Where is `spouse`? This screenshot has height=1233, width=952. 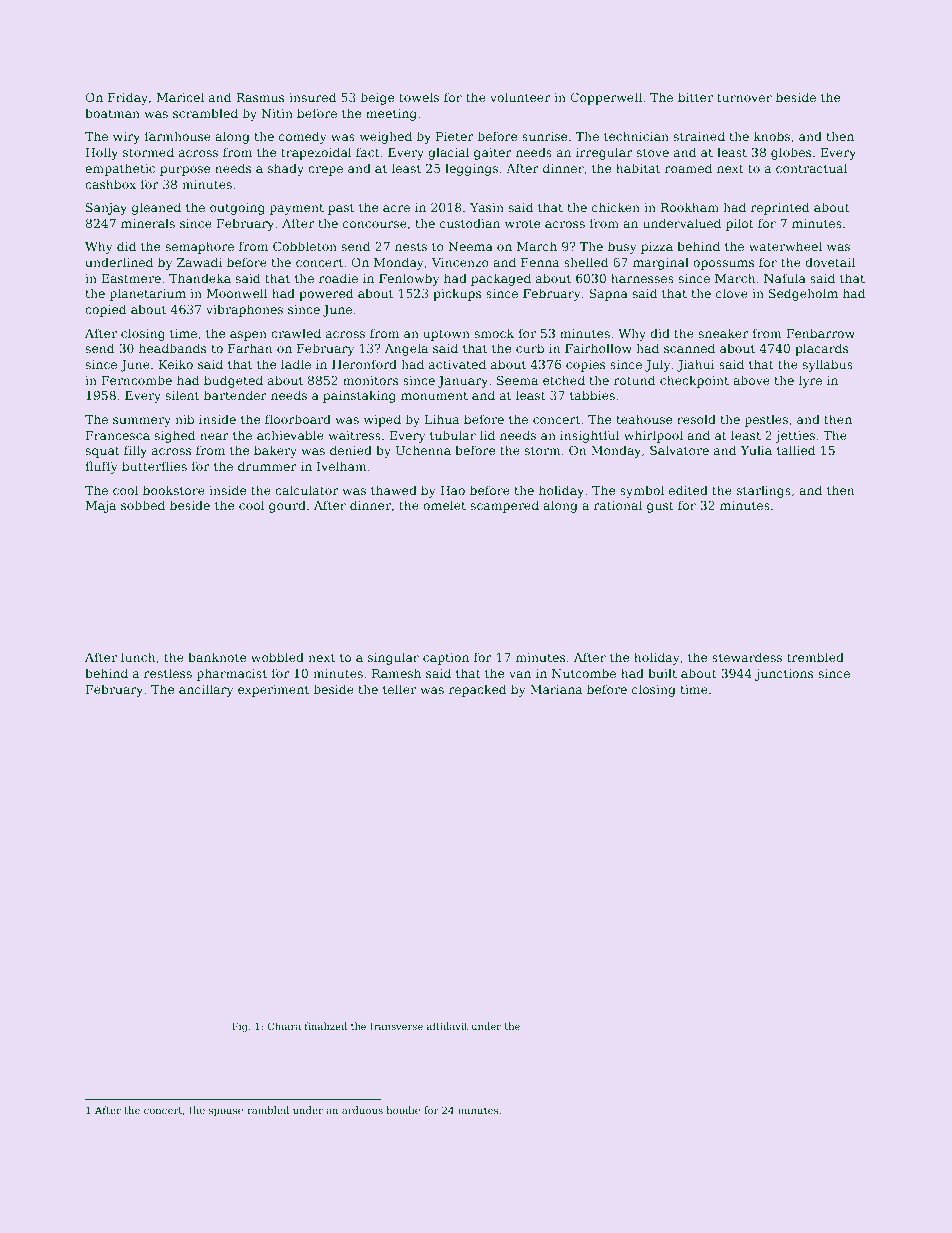 spouse is located at coordinates (226, 1112).
